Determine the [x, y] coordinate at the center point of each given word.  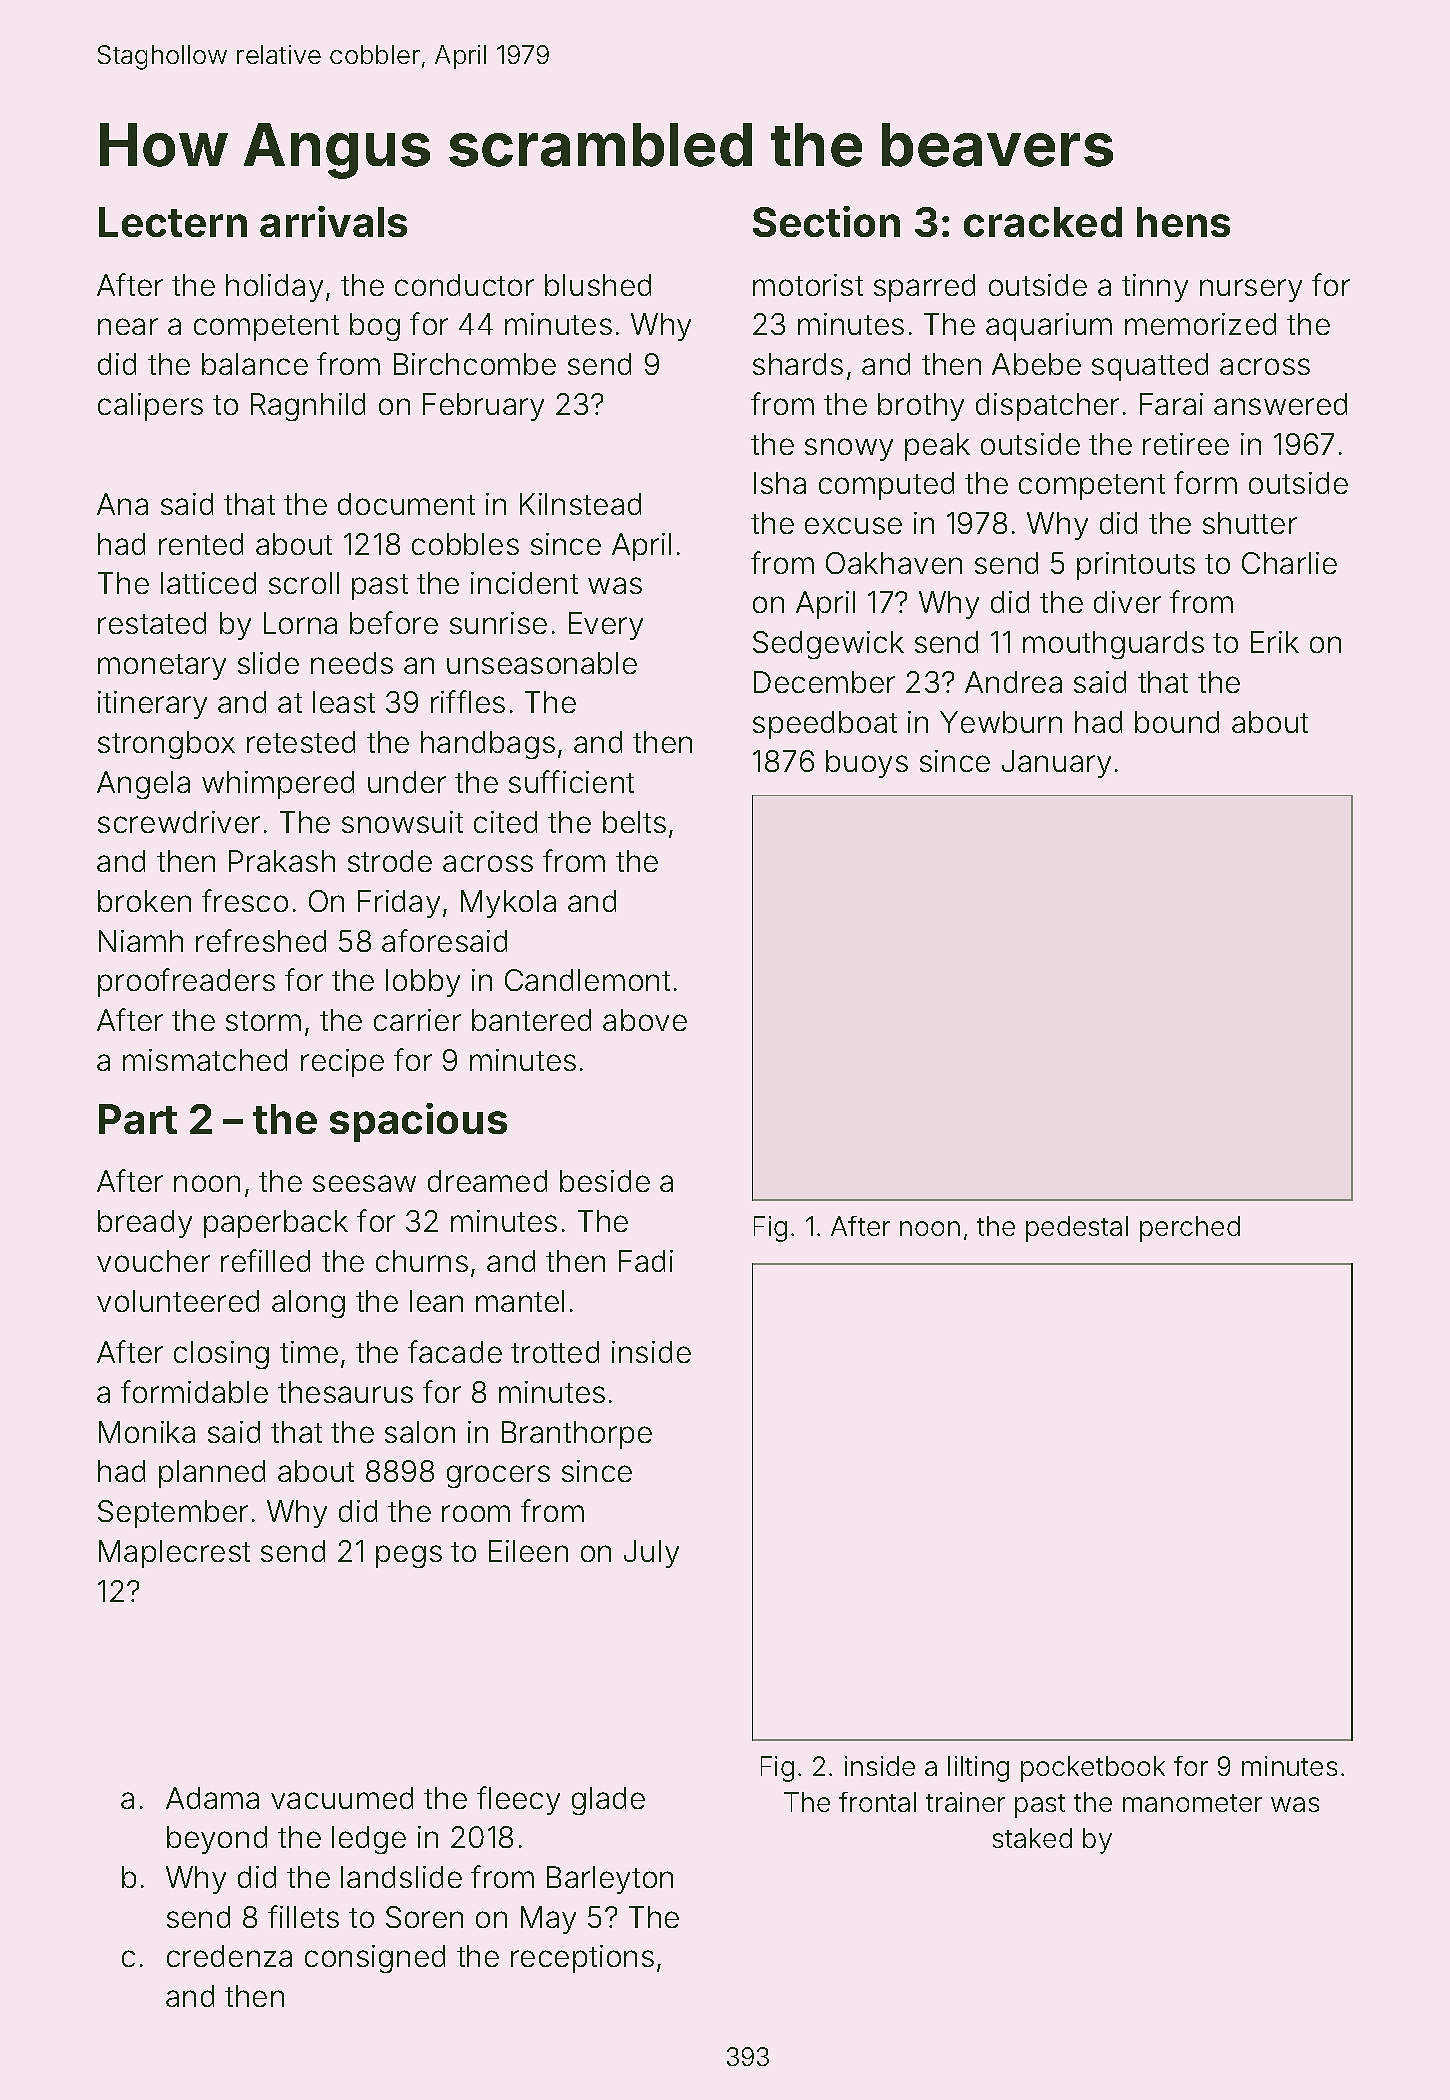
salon [420, 1432]
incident [524, 583]
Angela [143, 785]
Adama [212, 1798]
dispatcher [1047, 407]
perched [1190, 1229]
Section [826, 221]
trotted [555, 1352]
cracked [1043, 222]
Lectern [173, 222]
